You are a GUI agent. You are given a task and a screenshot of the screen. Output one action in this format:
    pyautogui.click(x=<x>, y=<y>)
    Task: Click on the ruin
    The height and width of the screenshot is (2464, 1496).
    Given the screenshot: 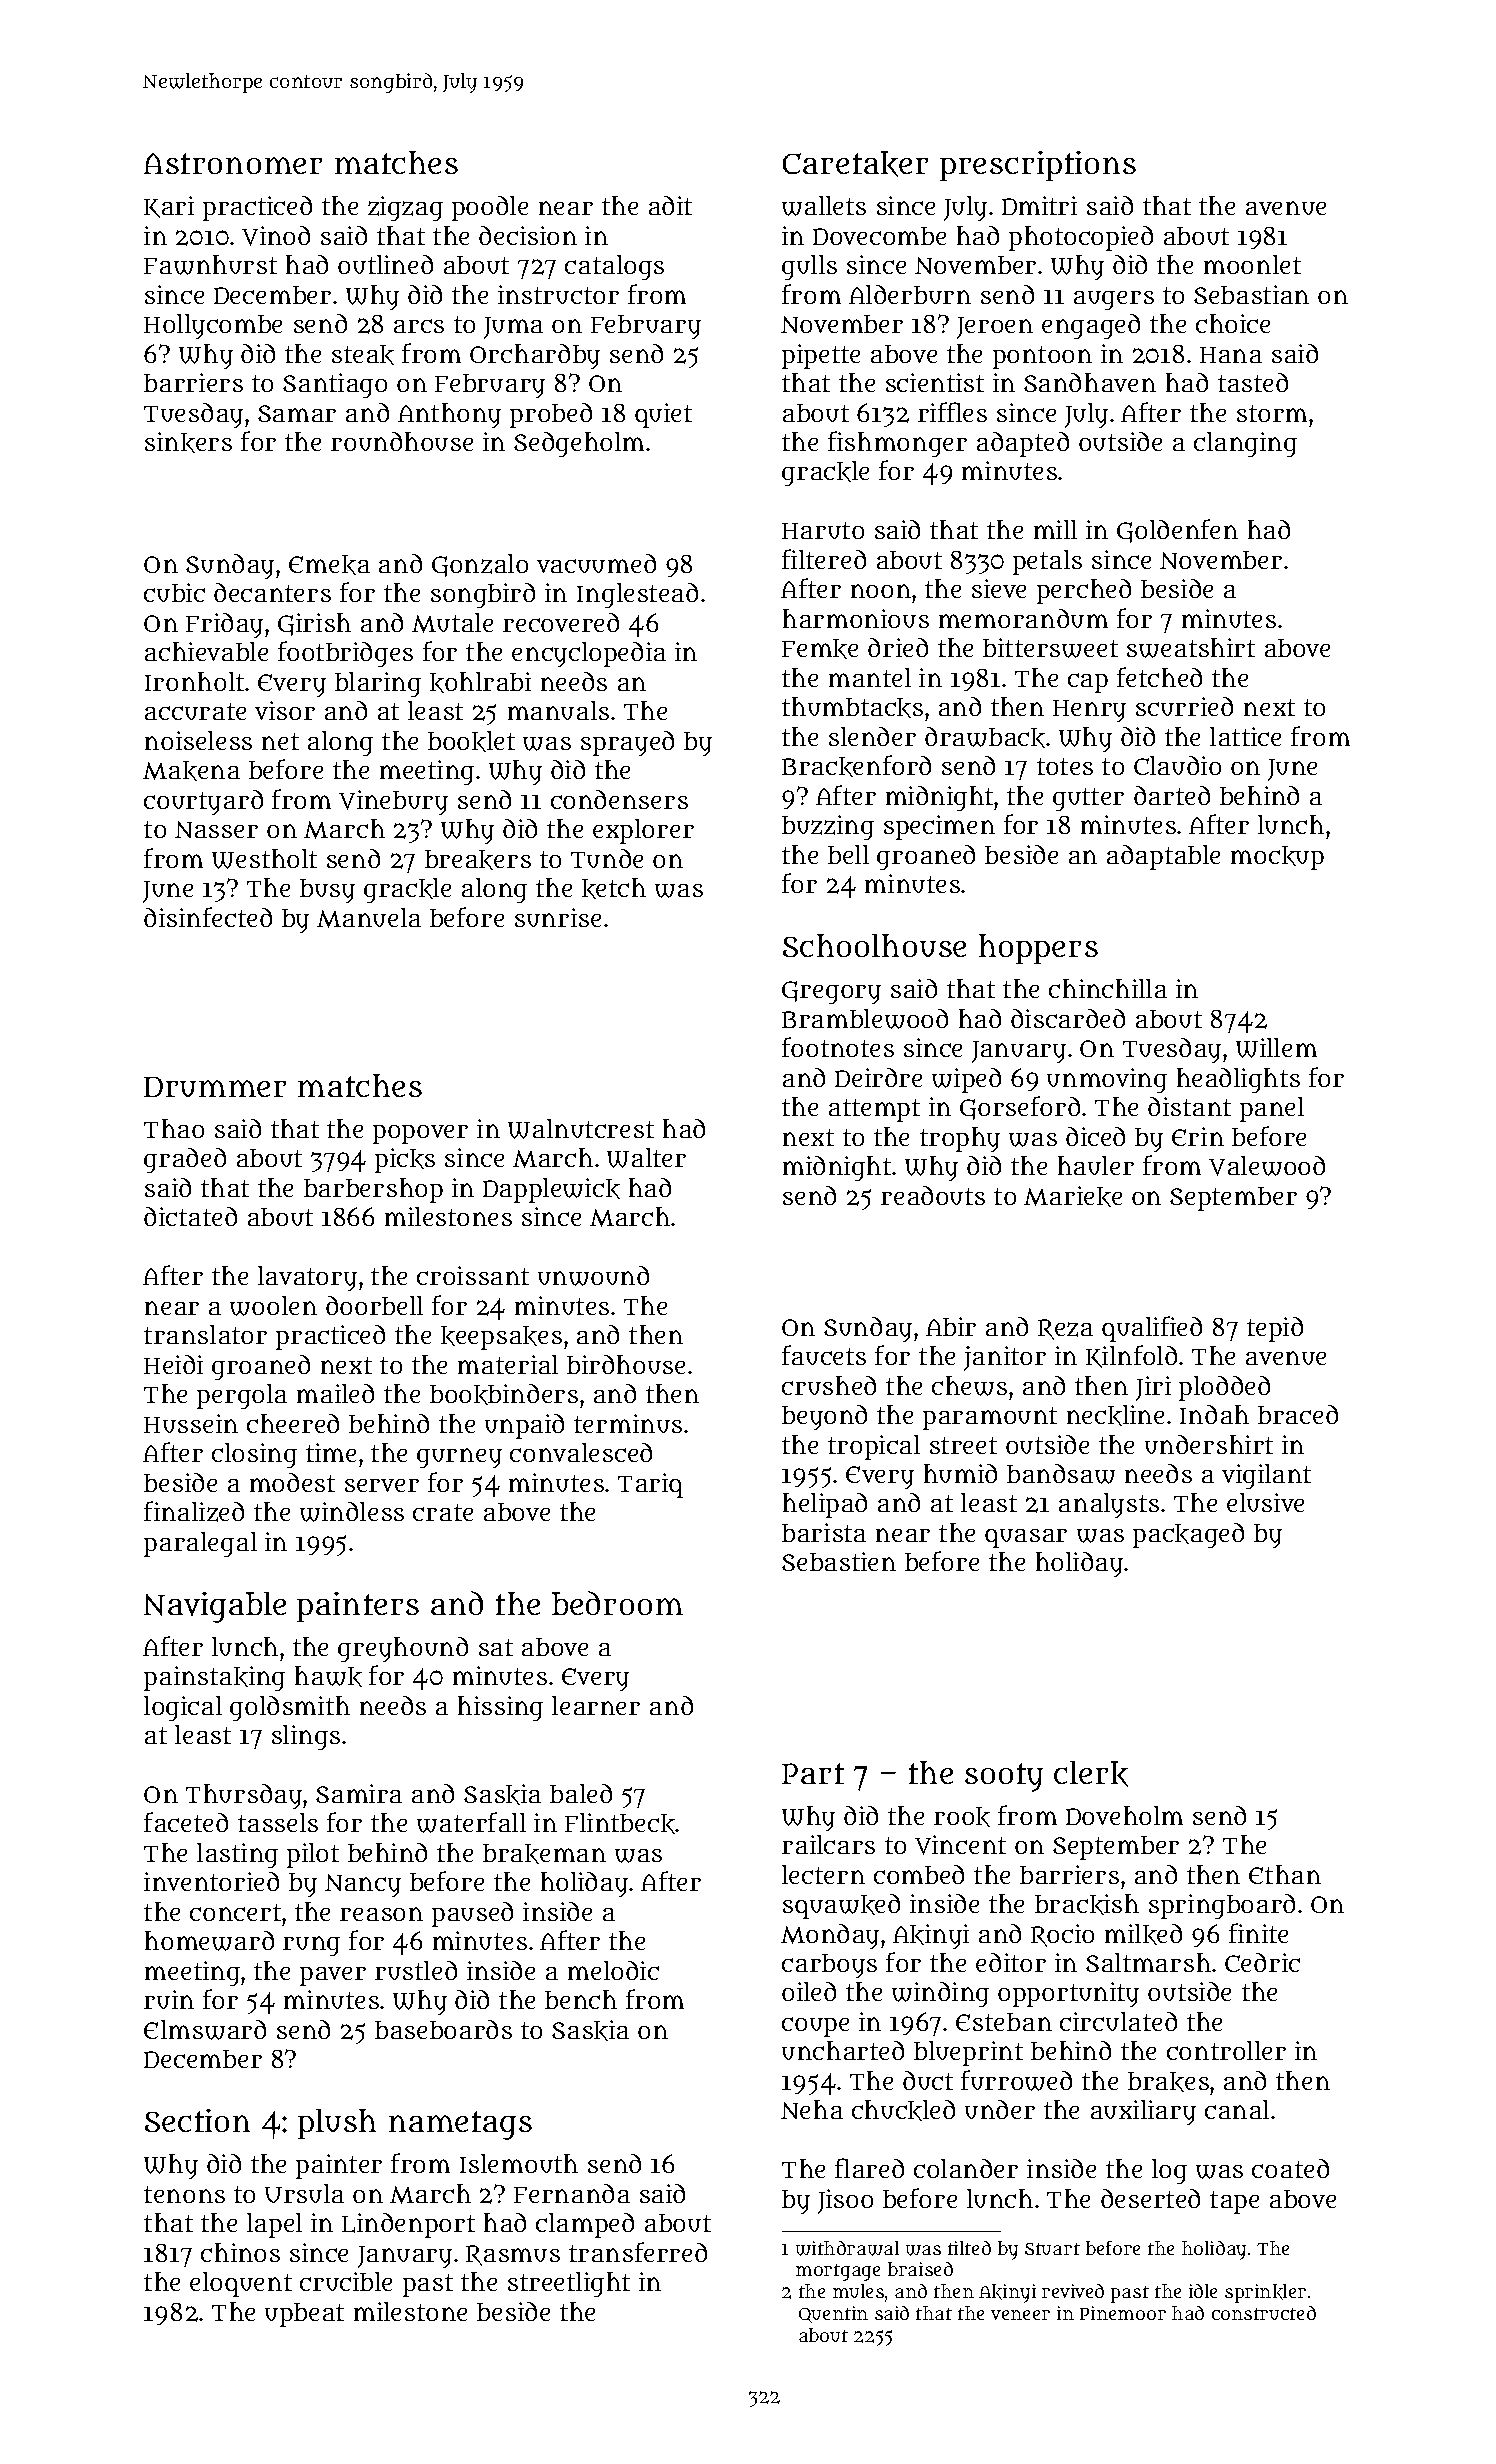 What is the action you would take?
    pyautogui.click(x=169, y=1999)
